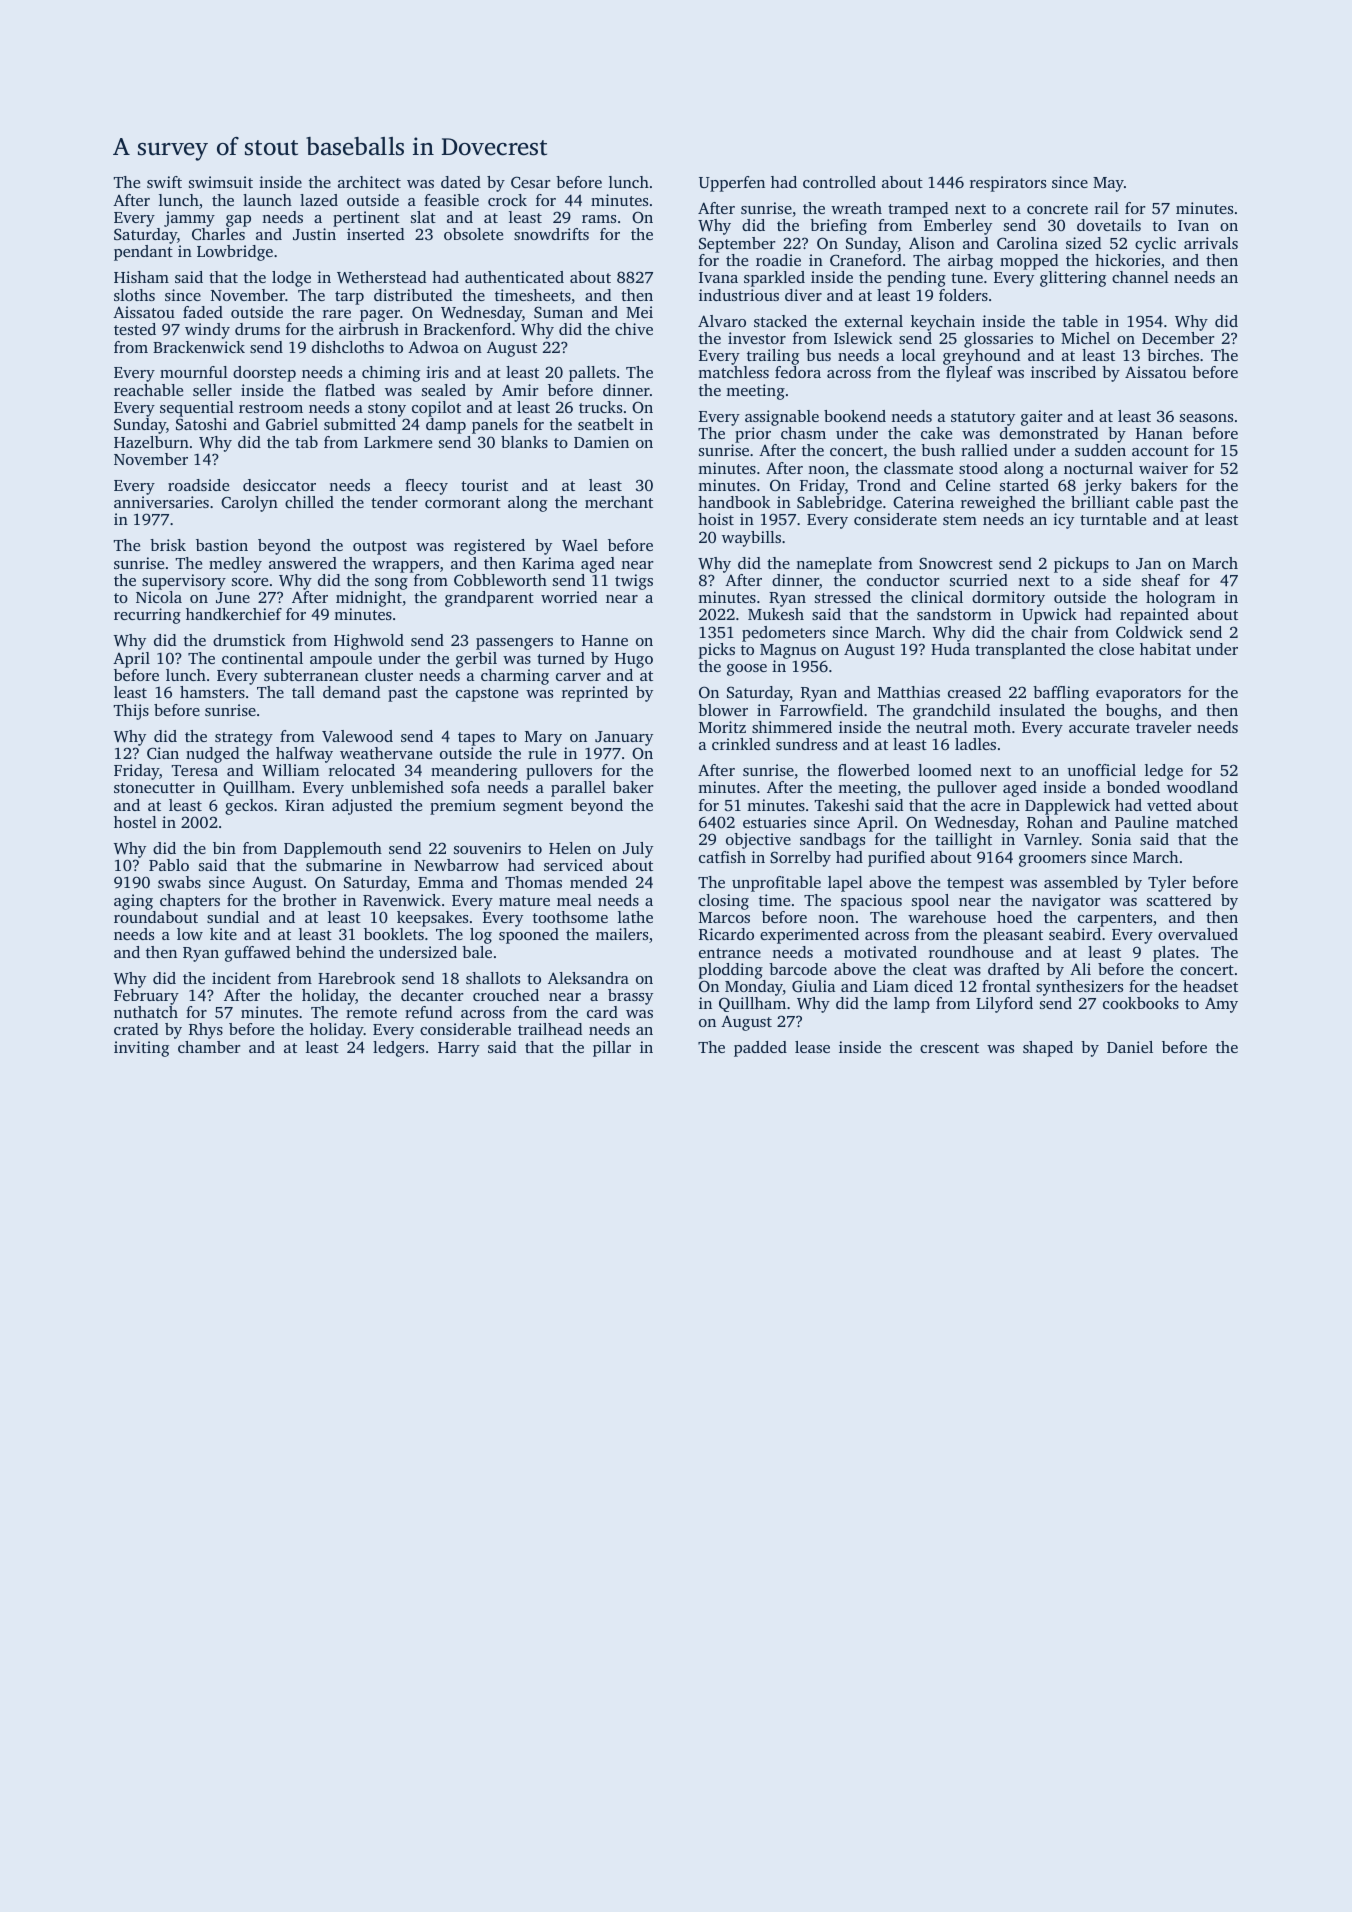 The width and height of the screenshot is (1352, 1912). I want to click on Upperfen, so click(732, 184).
